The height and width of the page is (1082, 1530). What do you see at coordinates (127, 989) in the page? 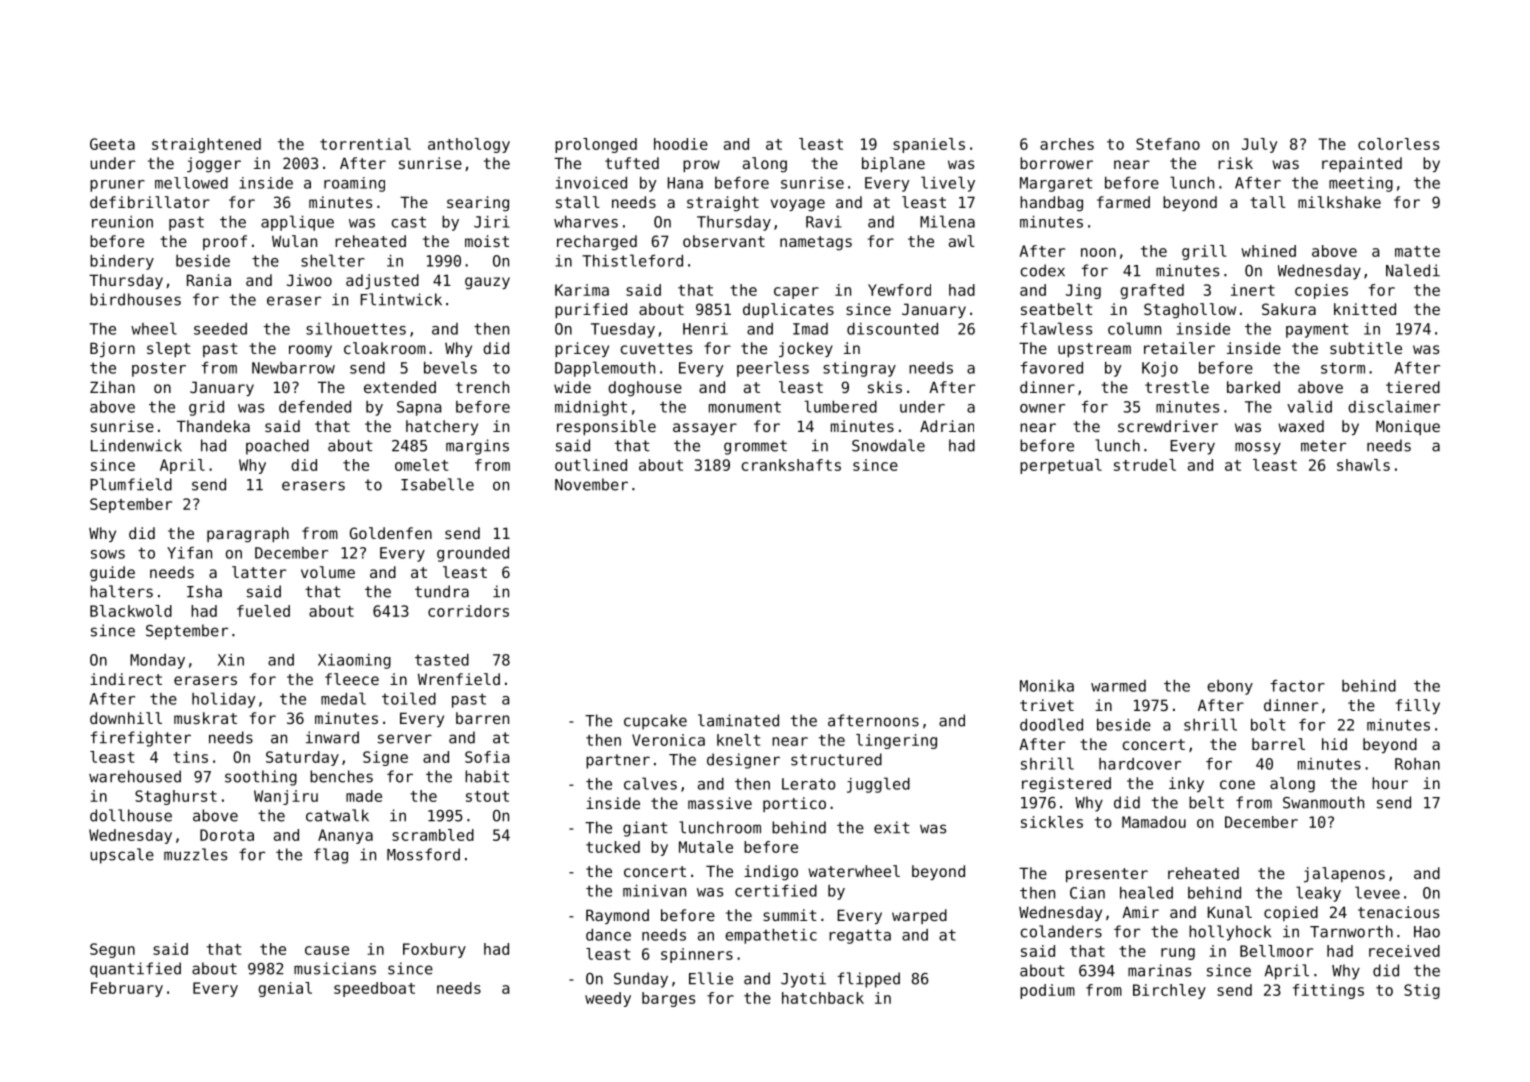
I see `February` at bounding box center [127, 989].
